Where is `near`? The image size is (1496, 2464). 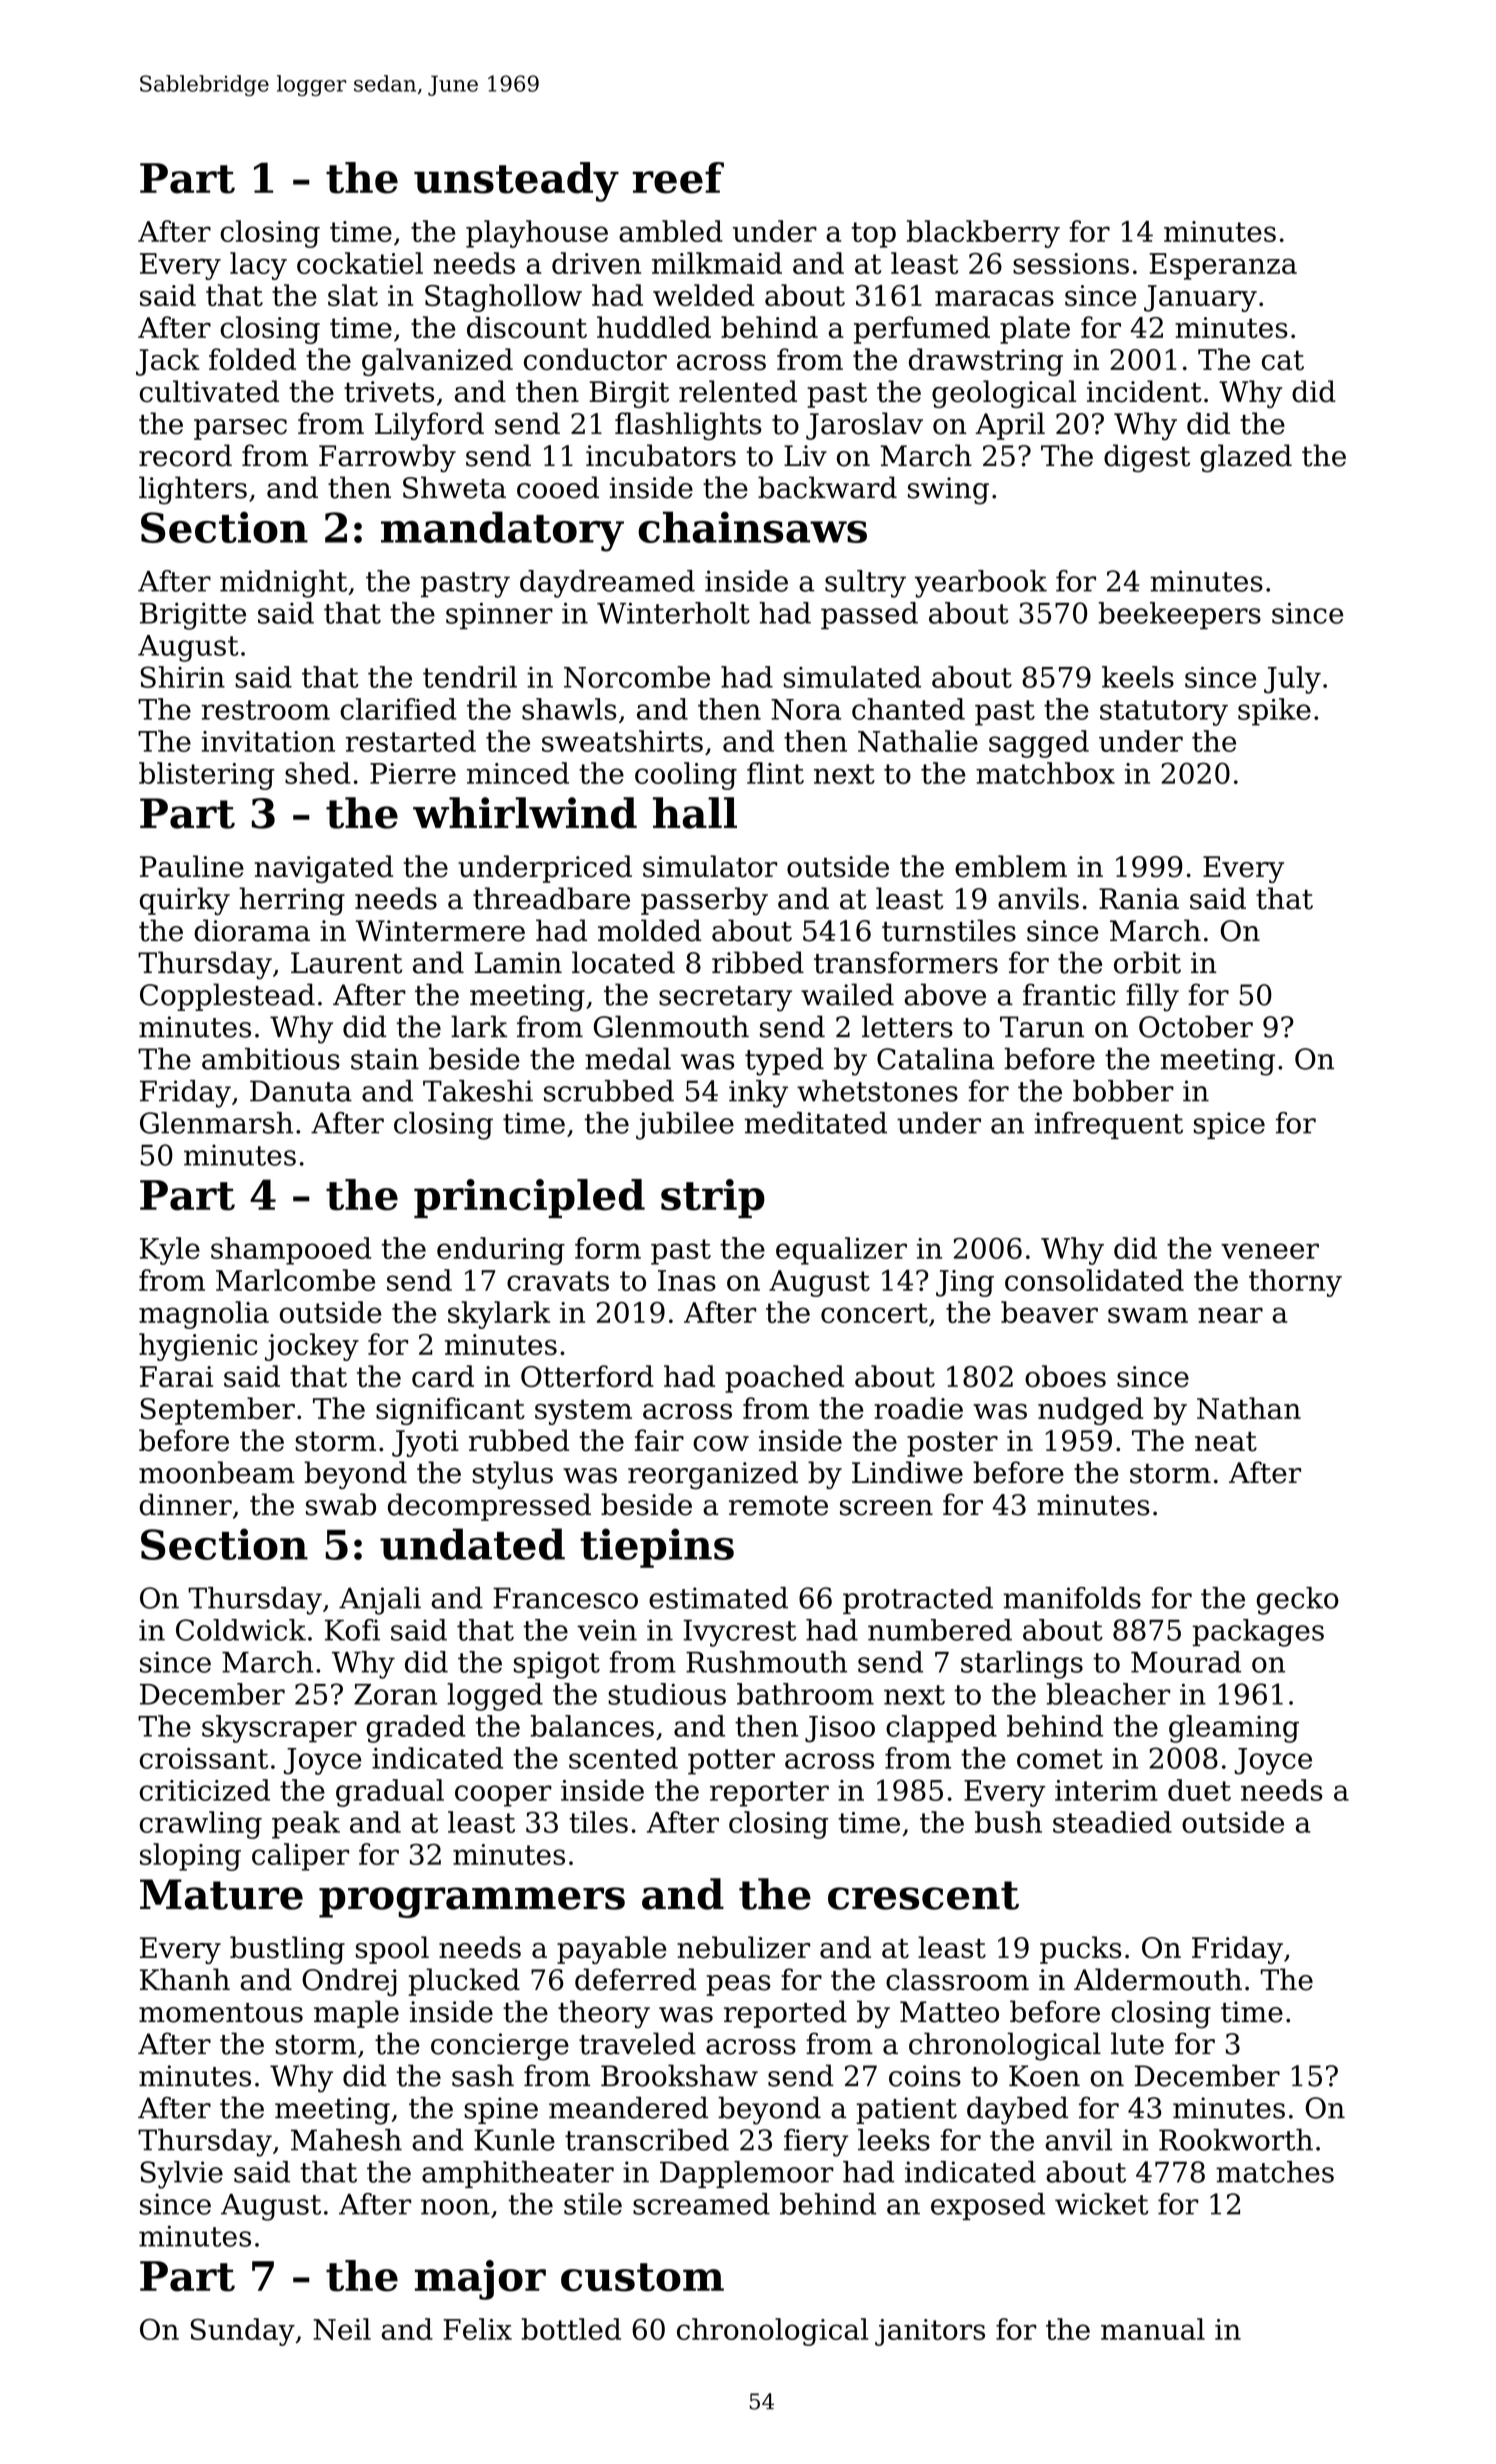
near is located at coordinates (1230, 1315).
